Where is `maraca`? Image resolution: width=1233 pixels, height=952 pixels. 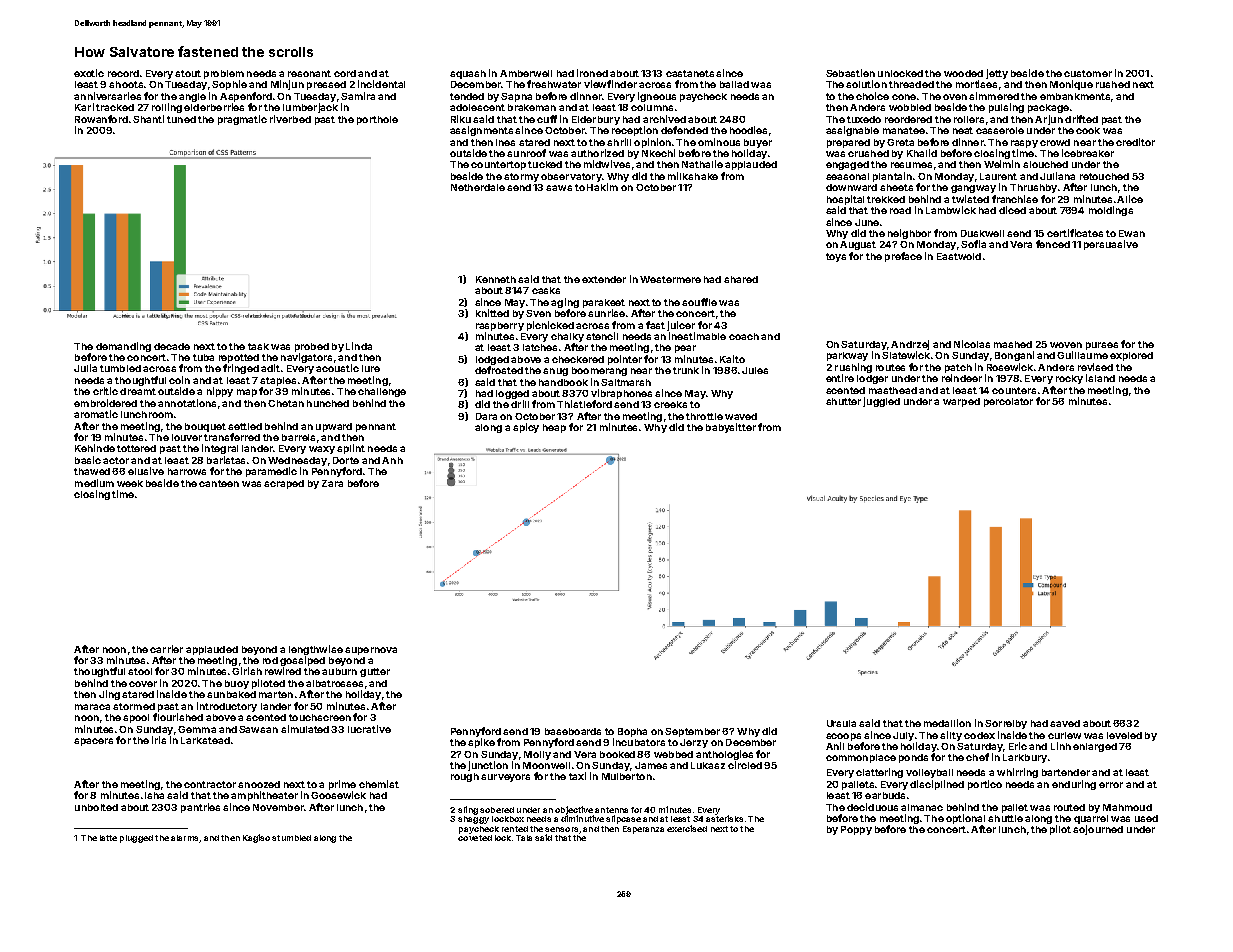 maraca is located at coordinates (92, 707).
